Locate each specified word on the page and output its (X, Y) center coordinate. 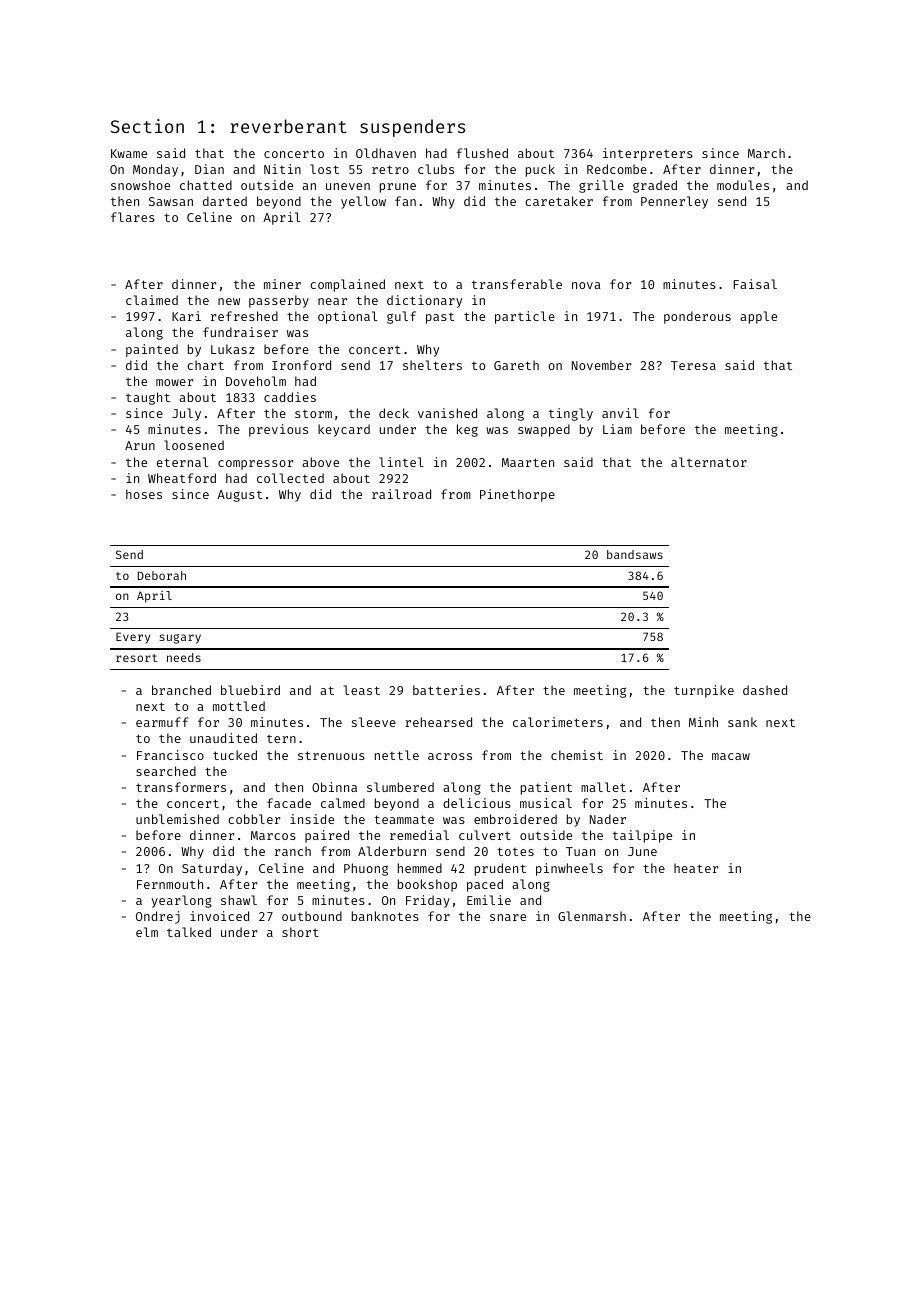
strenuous (331, 755)
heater (696, 868)
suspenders (413, 128)
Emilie (489, 900)
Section (147, 126)
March (766, 153)
